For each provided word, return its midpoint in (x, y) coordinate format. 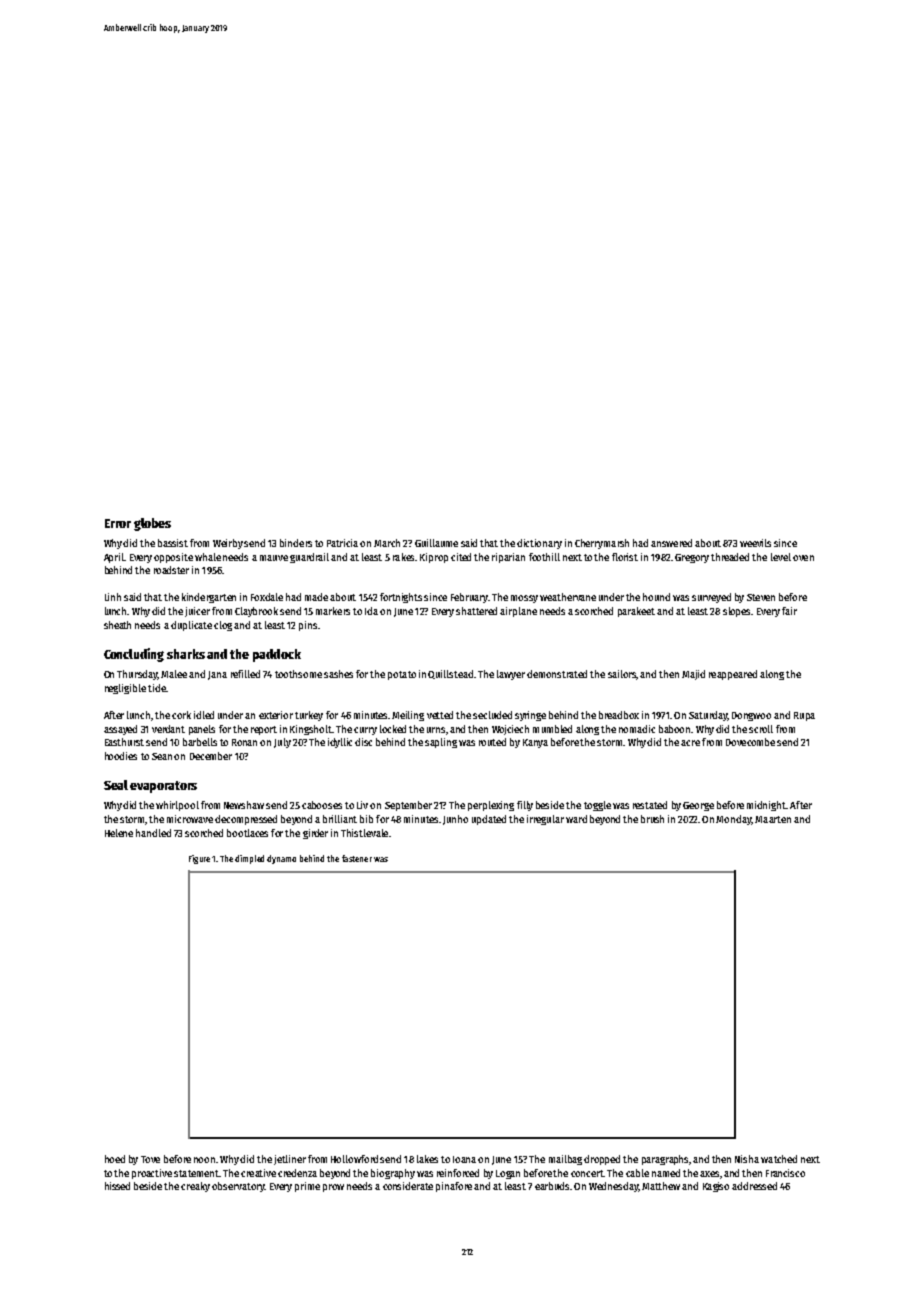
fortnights (401, 598)
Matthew (661, 1186)
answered (671, 543)
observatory (238, 1187)
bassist (173, 543)
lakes (427, 1159)
